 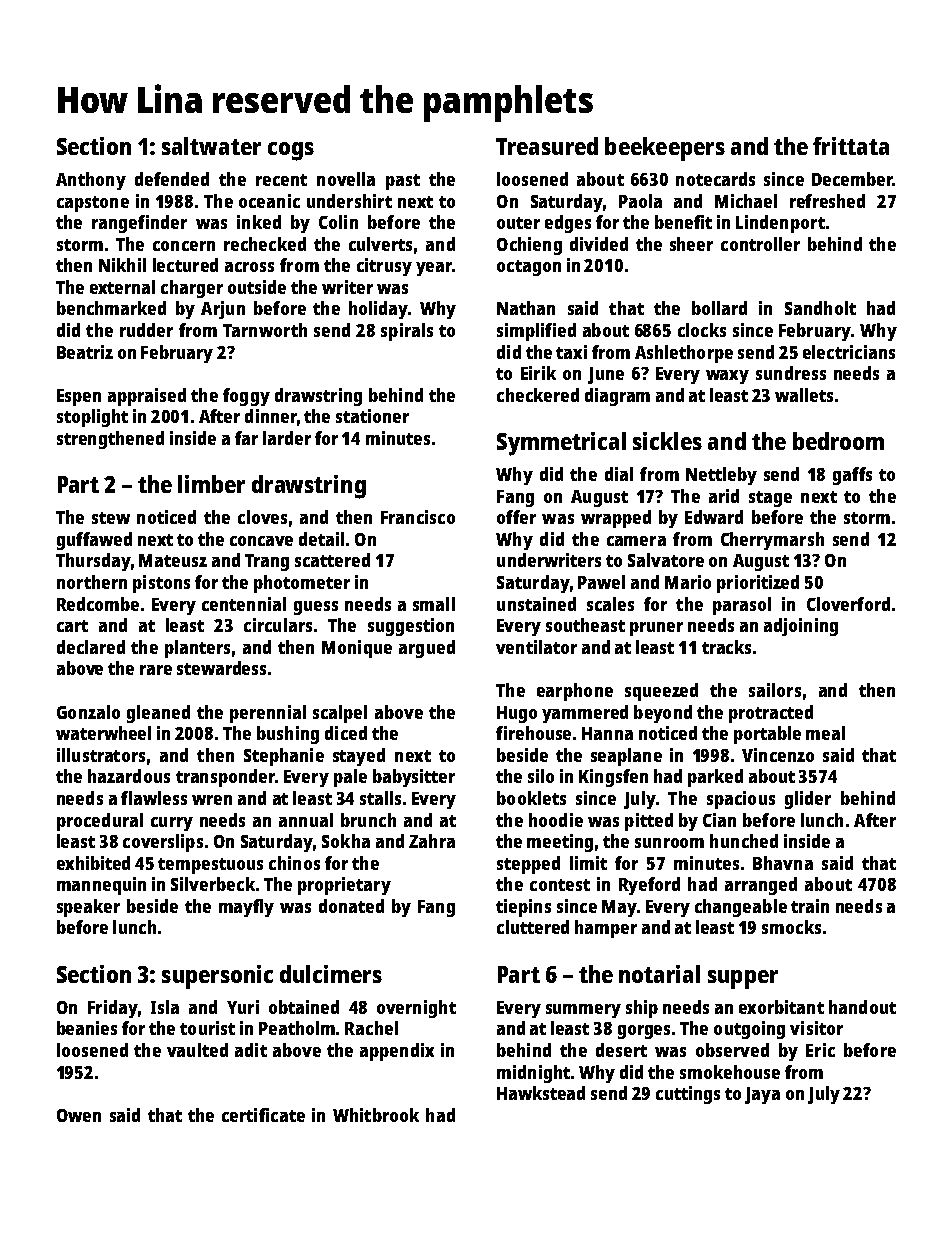 What do you see at coordinates (801, 627) in the screenshot?
I see `adjoining` at bounding box center [801, 627].
